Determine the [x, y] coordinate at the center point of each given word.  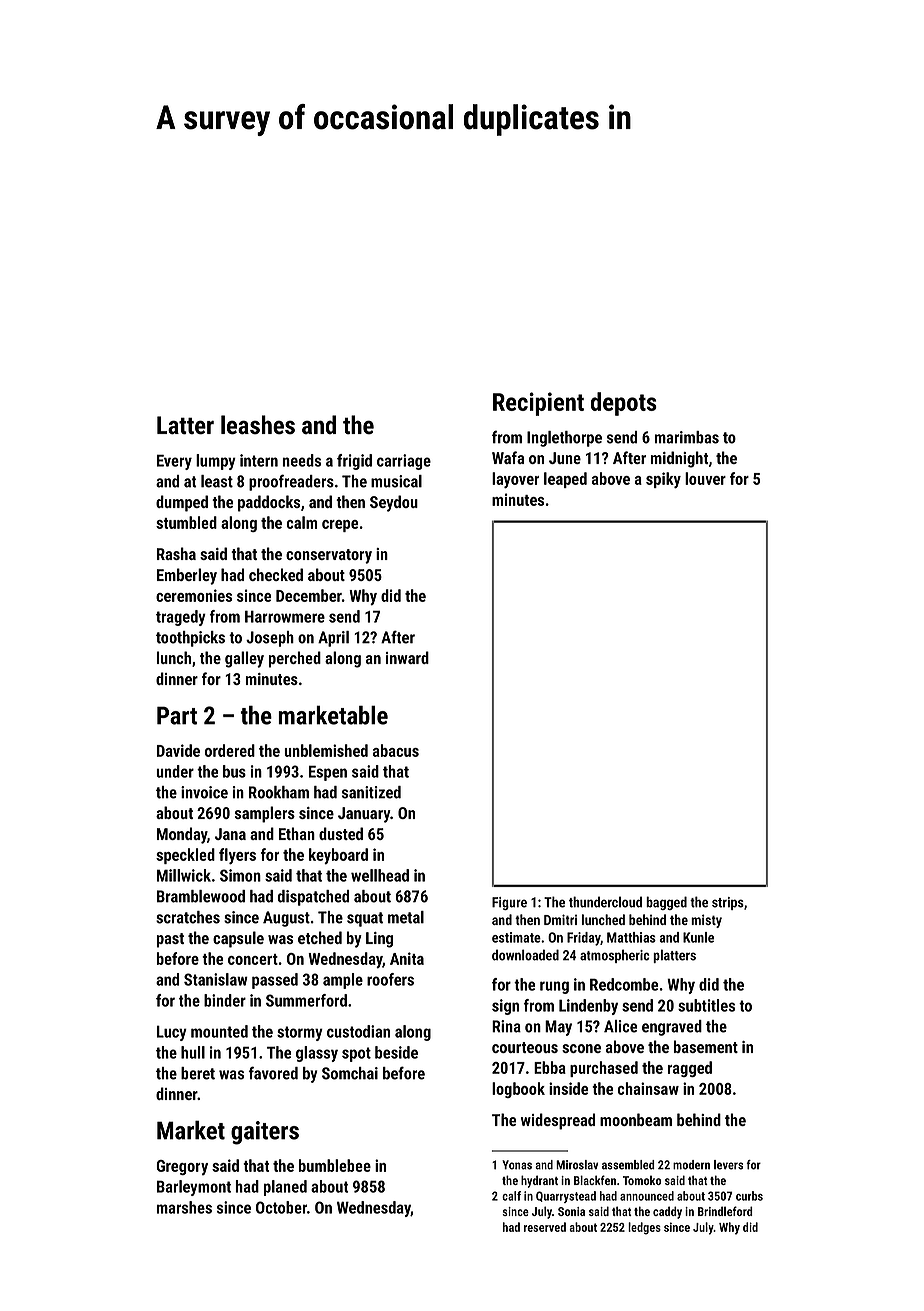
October [281, 1207]
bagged [666, 903]
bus [234, 771]
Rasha [176, 553]
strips [728, 903]
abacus [396, 750]
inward [407, 657]
